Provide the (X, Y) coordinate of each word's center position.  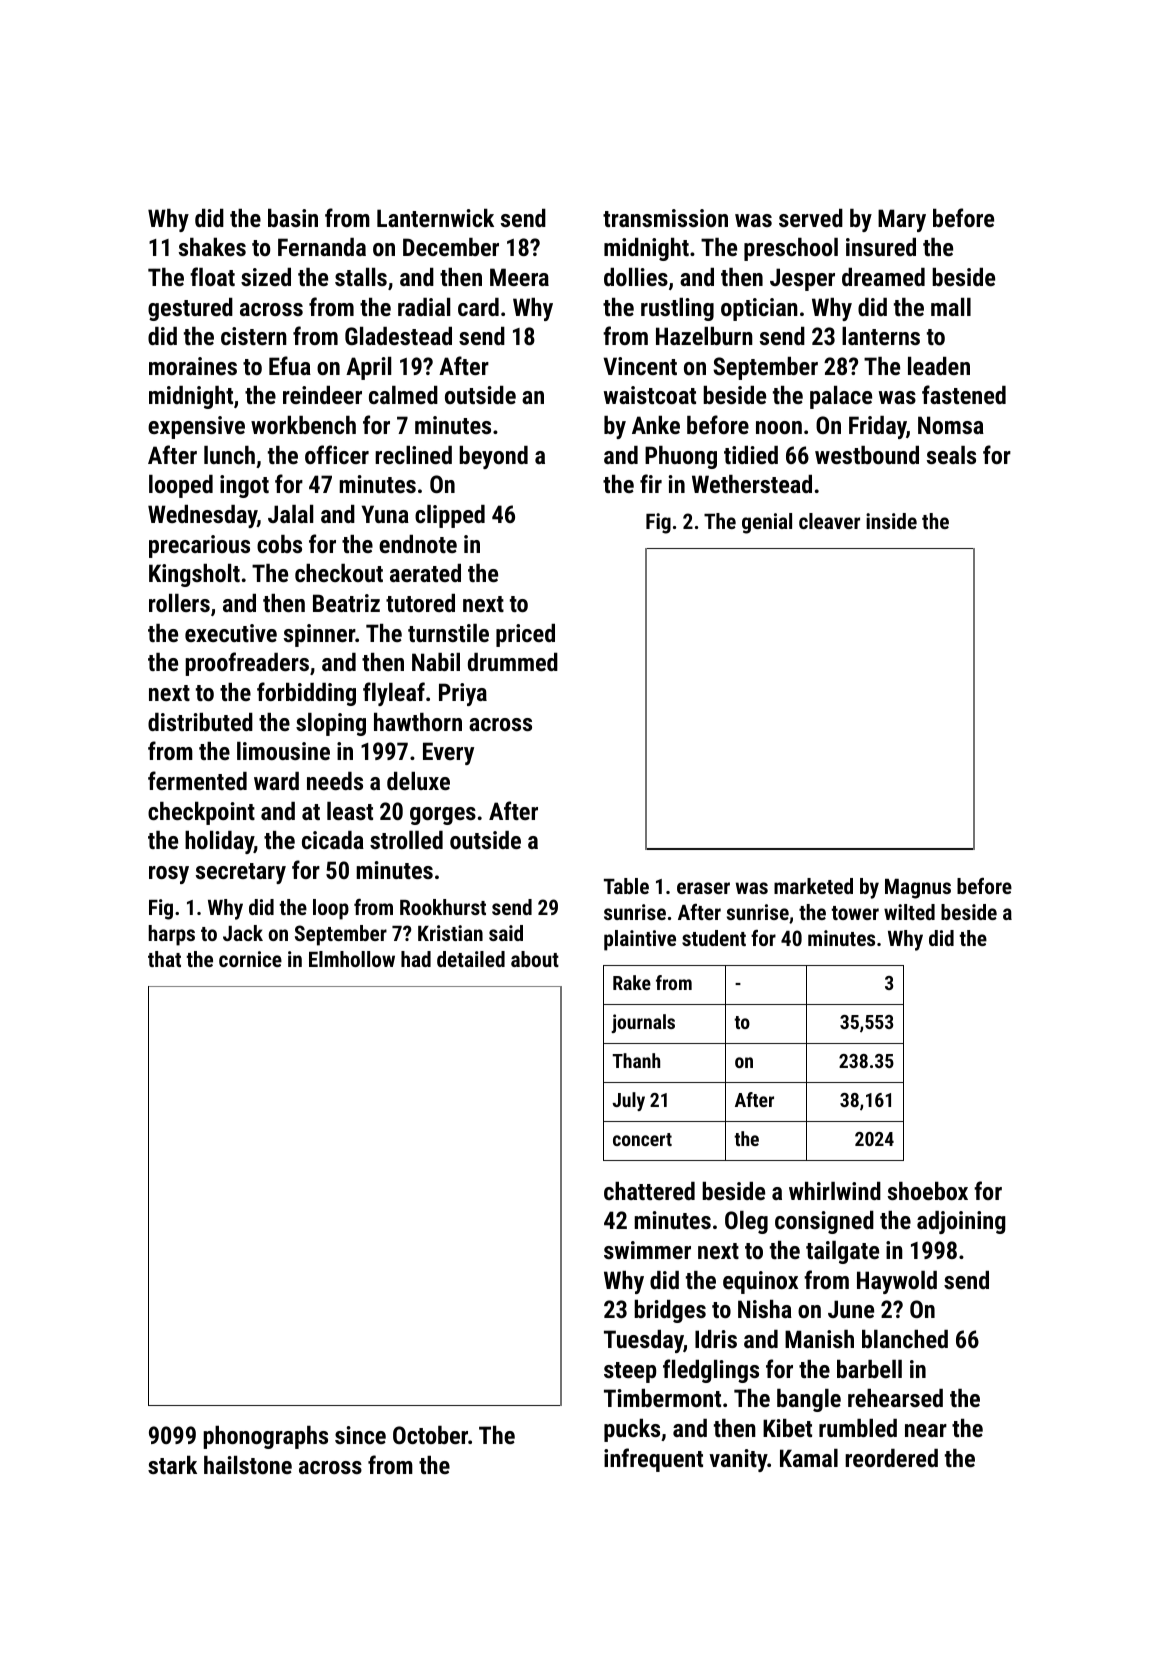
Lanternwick (435, 217)
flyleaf (394, 694)
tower (855, 913)
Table (626, 886)
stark (172, 1464)
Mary (902, 220)
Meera (519, 277)
